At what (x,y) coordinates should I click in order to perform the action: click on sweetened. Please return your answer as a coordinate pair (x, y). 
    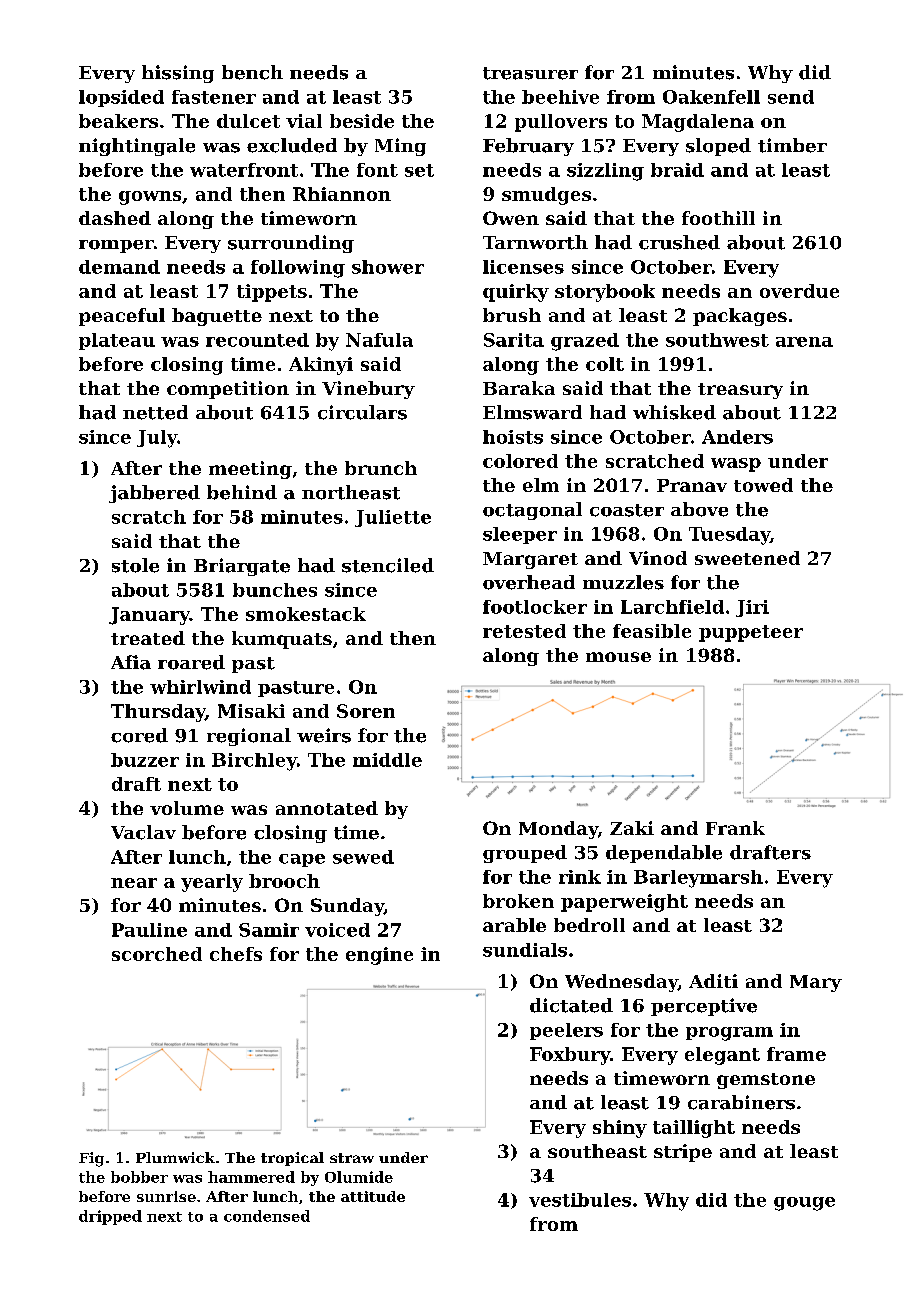
    Looking at the image, I should click on (747, 558).
